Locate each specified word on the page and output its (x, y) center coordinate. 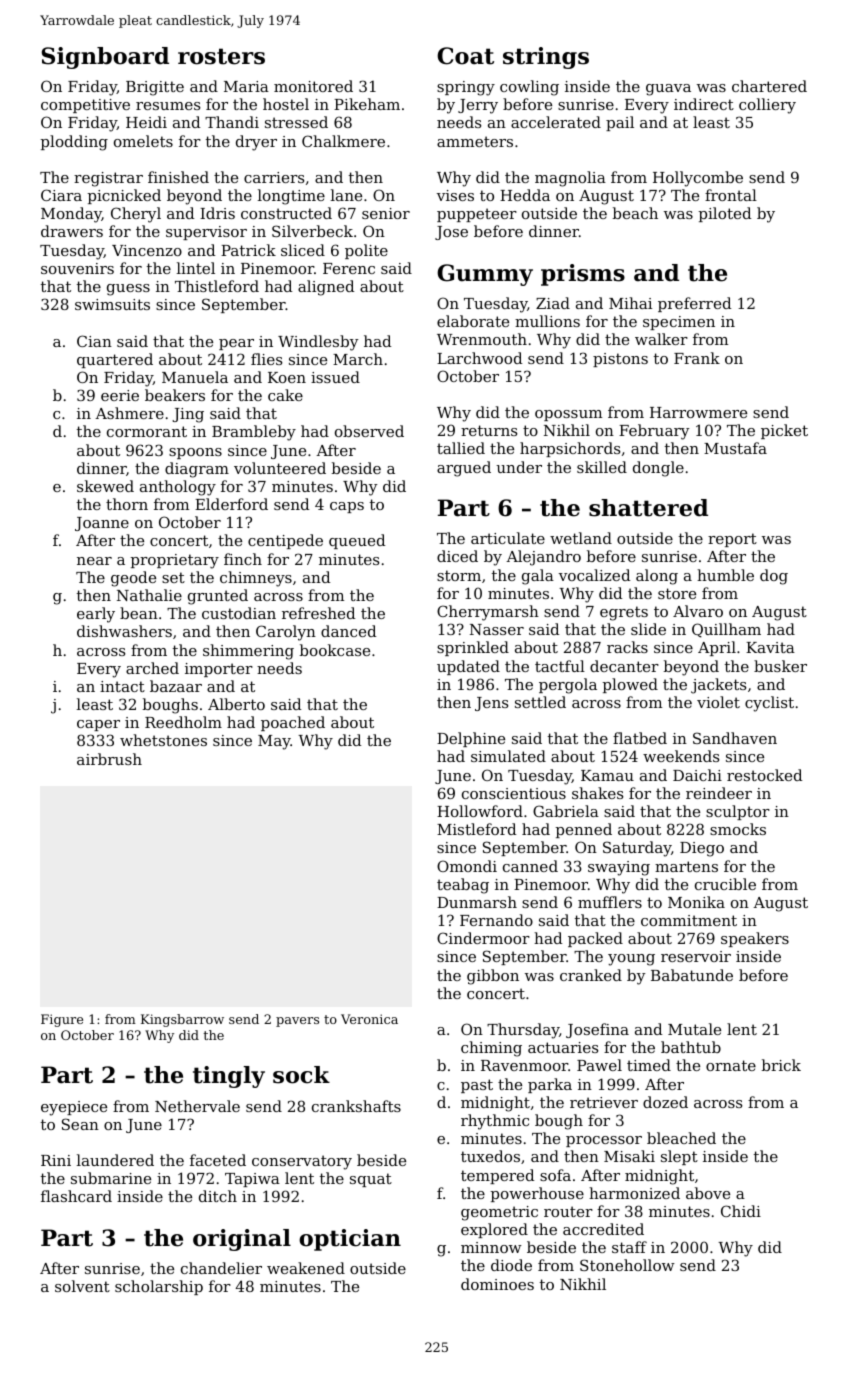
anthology (178, 488)
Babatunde (692, 975)
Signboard (105, 58)
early (96, 615)
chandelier (221, 1268)
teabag (463, 886)
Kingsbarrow (182, 1020)
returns (489, 430)
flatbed (640, 738)
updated (468, 667)
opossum (568, 415)
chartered (769, 86)
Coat (465, 56)
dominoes (497, 1284)
